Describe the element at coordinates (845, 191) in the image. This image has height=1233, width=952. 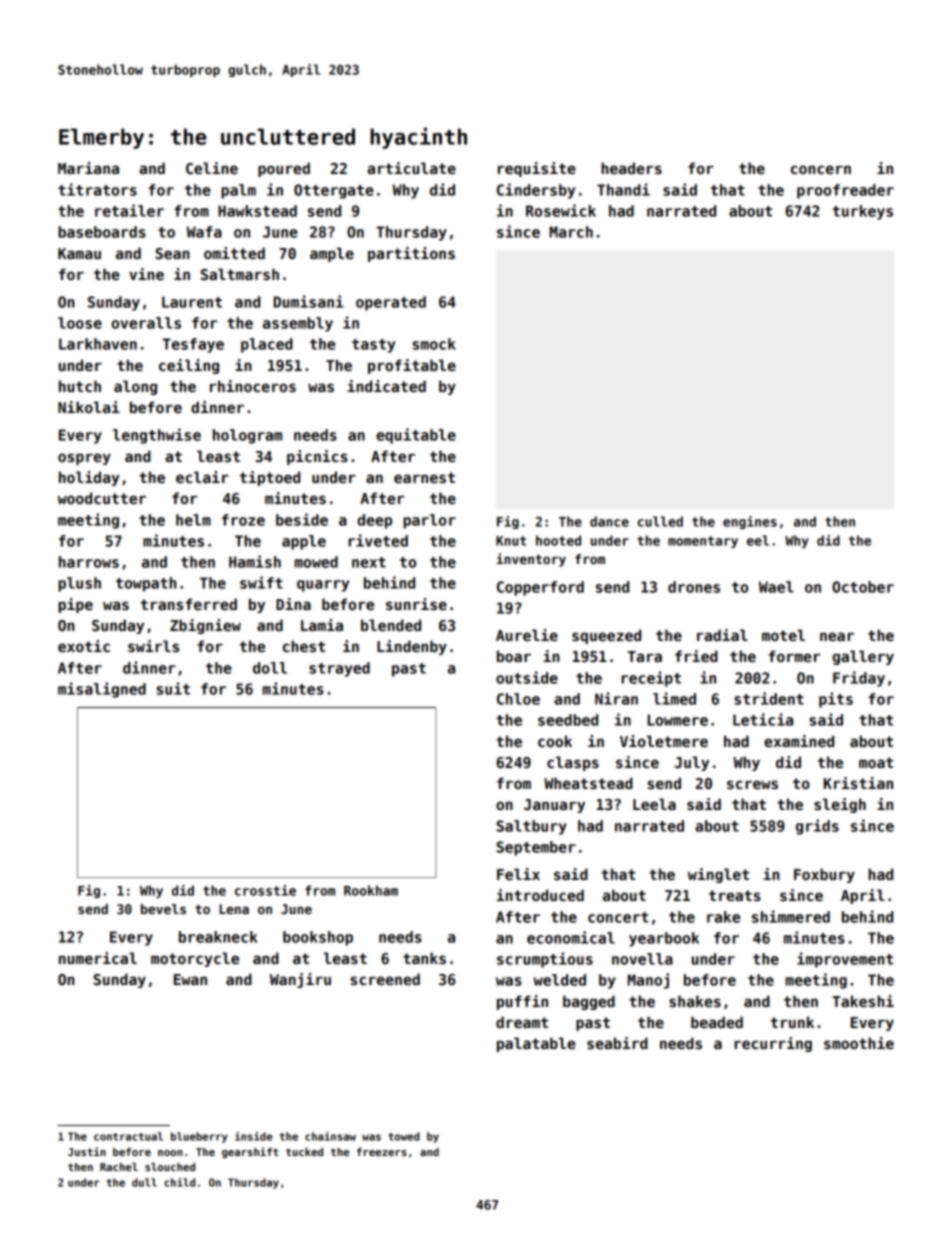
I see `proofreader` at that location.
